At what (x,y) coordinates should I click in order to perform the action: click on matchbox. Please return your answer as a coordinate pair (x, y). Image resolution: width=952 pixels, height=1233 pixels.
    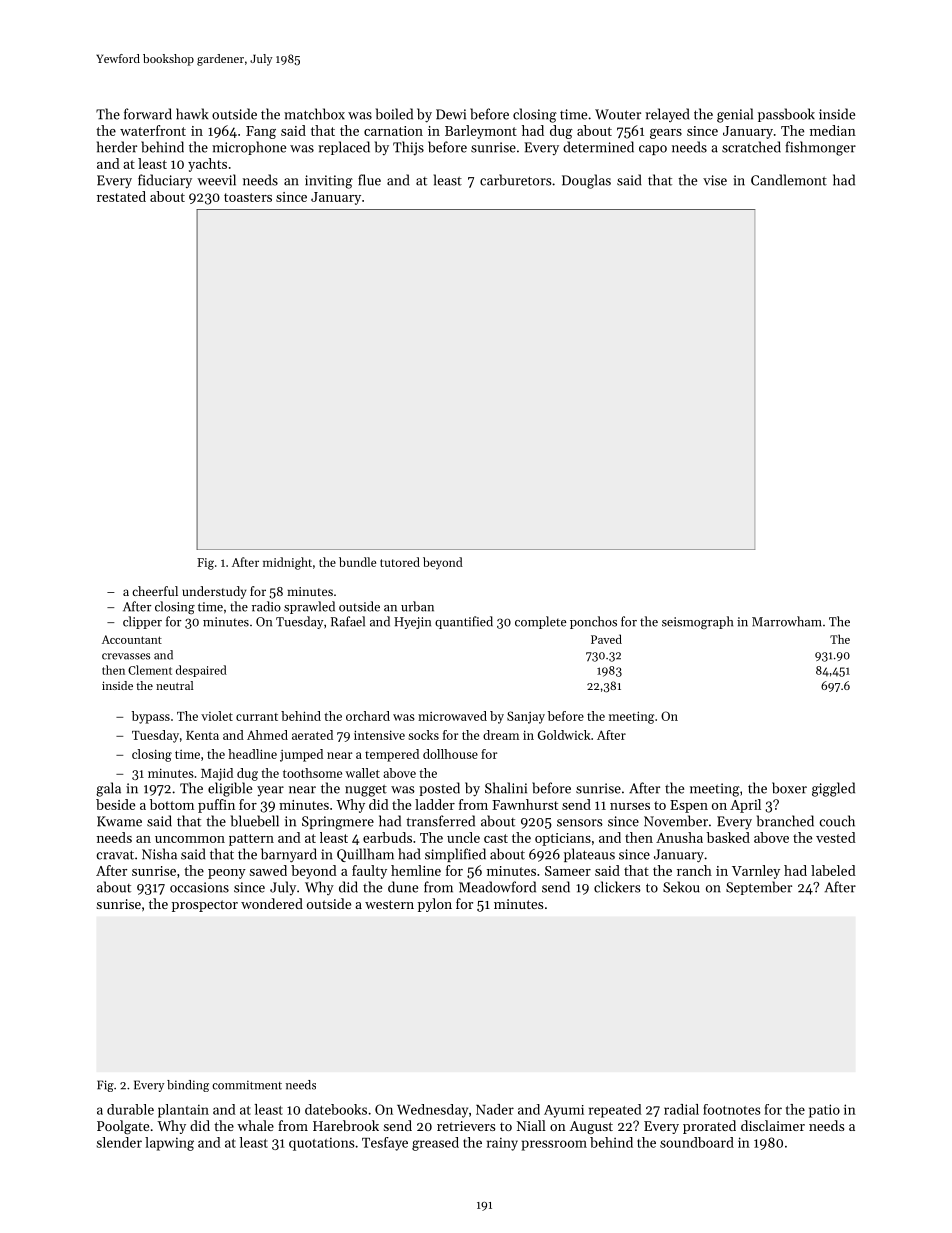
    Looking at the image, I should click on (314, 114).
